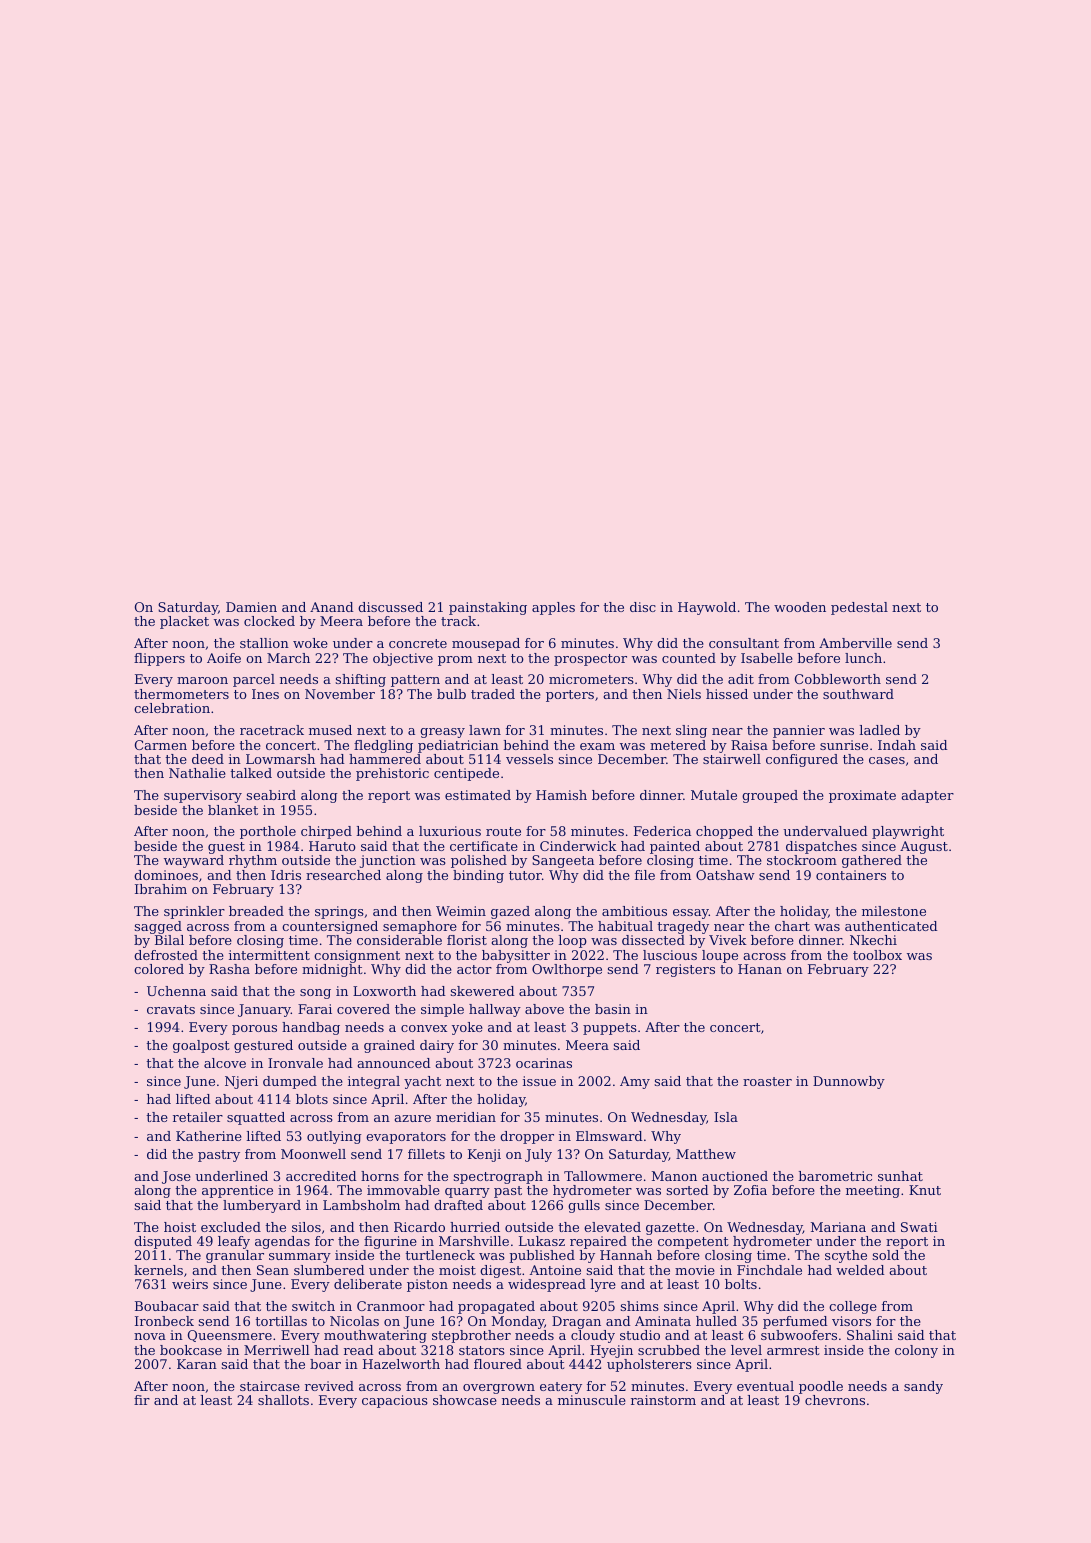 This screenshot has height=1543, width=1091. I want to click on goalpost, so click(201, 1046).
